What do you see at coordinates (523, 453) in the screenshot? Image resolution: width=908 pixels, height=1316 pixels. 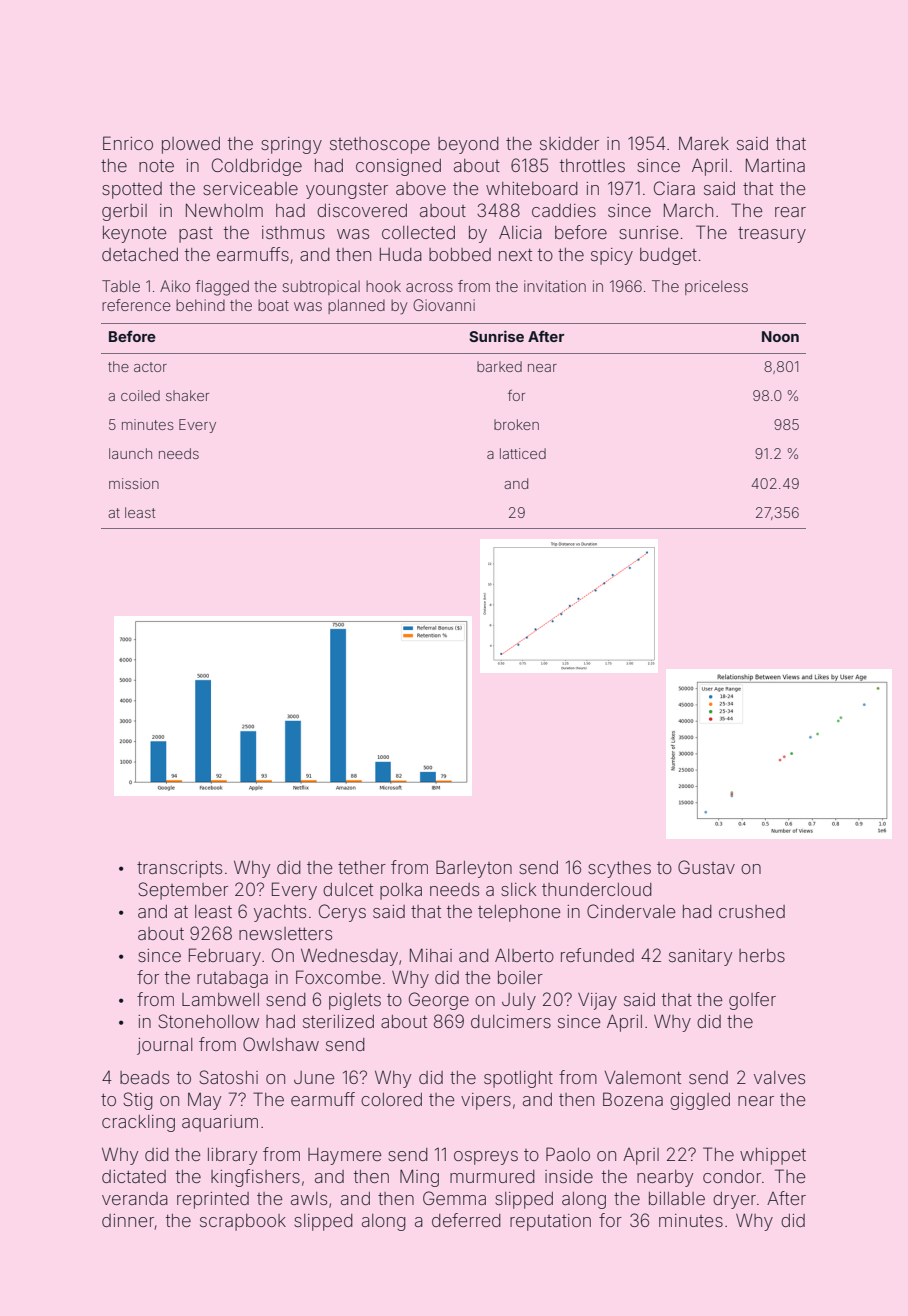 I see `latticed` at bounding box center [523, 453].
